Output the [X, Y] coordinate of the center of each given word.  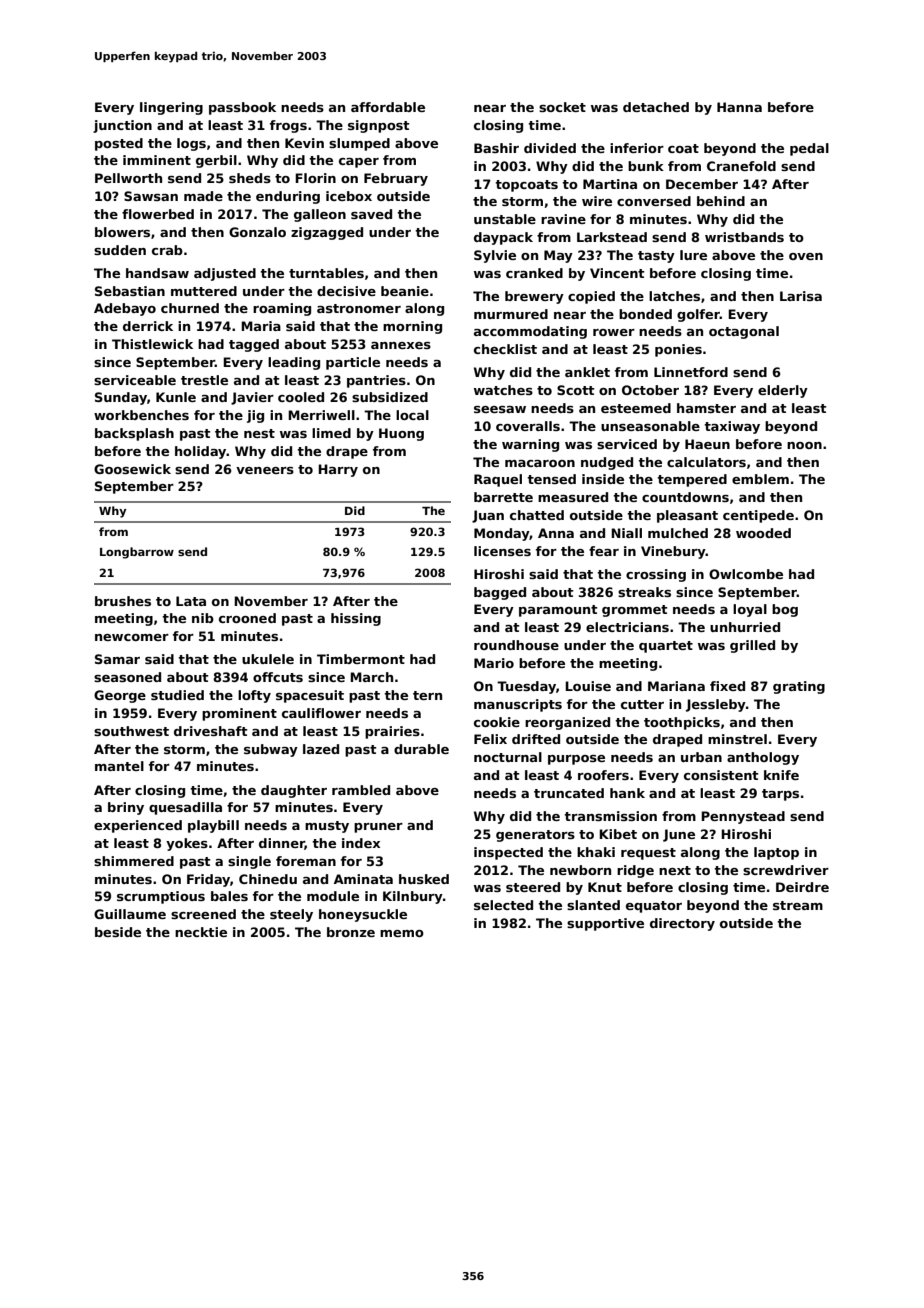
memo [402, 933]
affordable [388, 107]
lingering [171, 108]
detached [656, 107]
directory [682, 924]
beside [118, 932]
